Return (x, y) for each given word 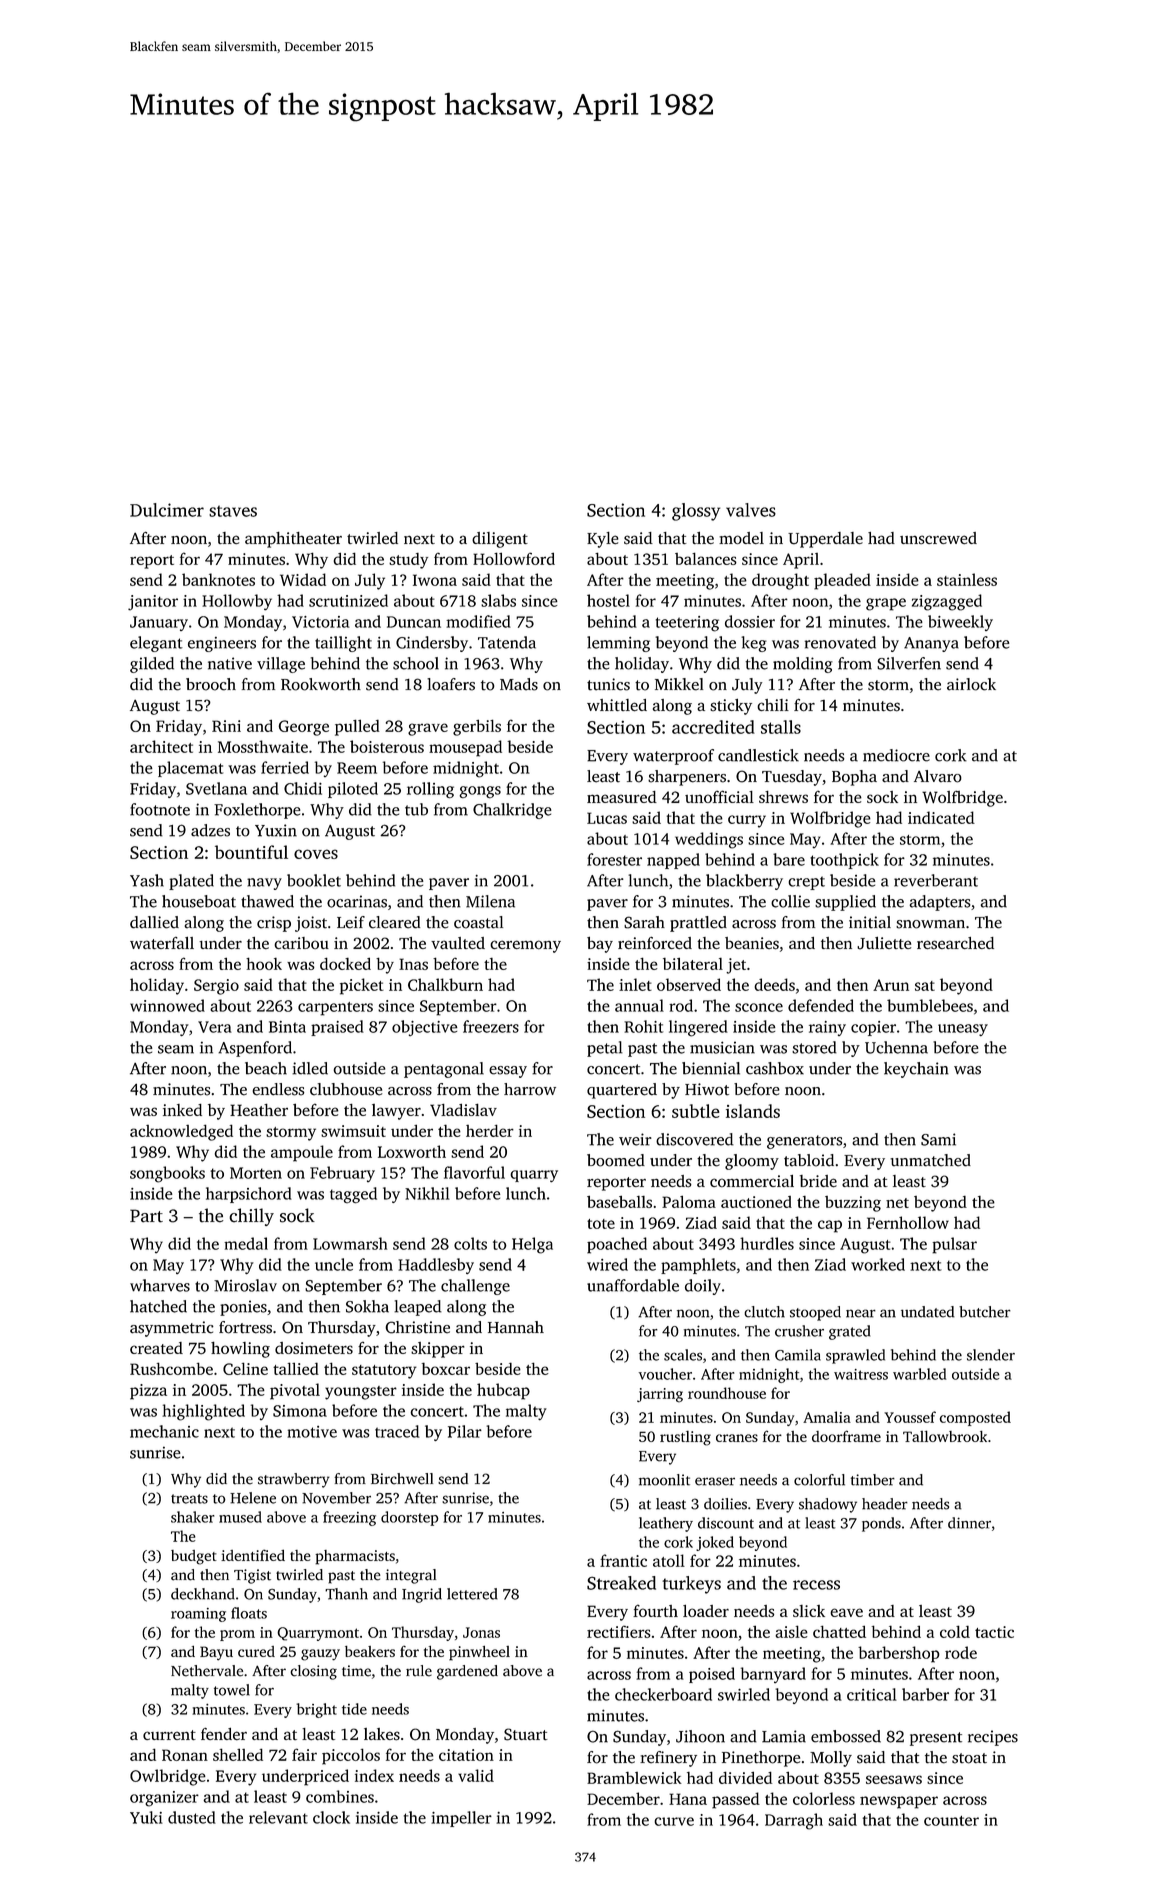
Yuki (146, 1817)
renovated (840, 642)
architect (161, 746)
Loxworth (412, 1151)
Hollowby (237, 602)
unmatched (930, 1160)
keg (754, 644)
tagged (353, 1195)
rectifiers (619, 1631)
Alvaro (938, 776)
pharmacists (355, 1557)
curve (674, 1821)
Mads (519, 684)
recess (816, 1585)
